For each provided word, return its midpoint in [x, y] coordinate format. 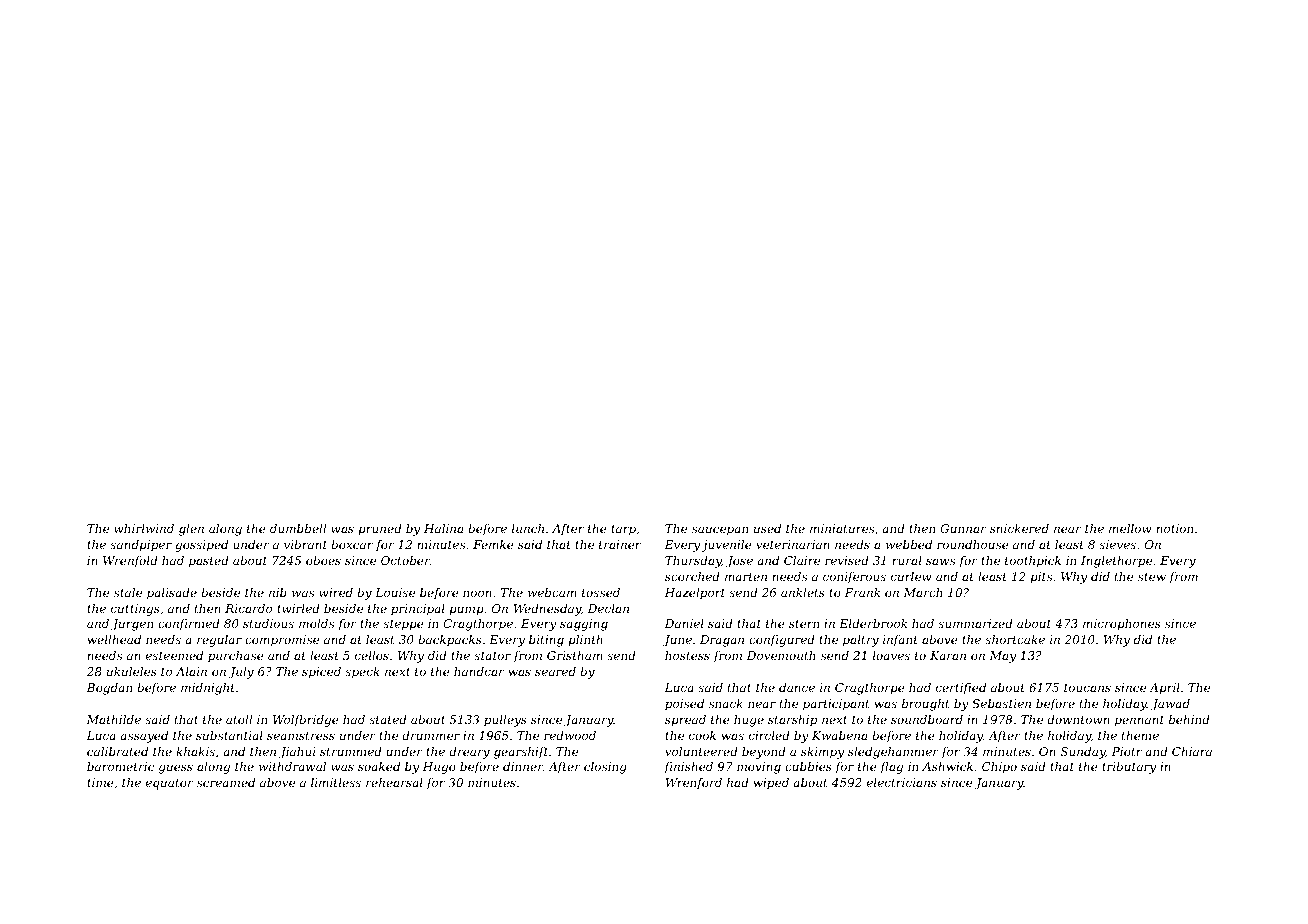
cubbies [808, 766]
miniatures [842, 528]
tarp [623, 530]
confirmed [189, 625]
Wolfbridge [306, 721]
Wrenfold [130, 562]
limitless [336, 782]
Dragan [722, 641]
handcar [479, 671]
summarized [975, 623]
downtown [1078, 719]
